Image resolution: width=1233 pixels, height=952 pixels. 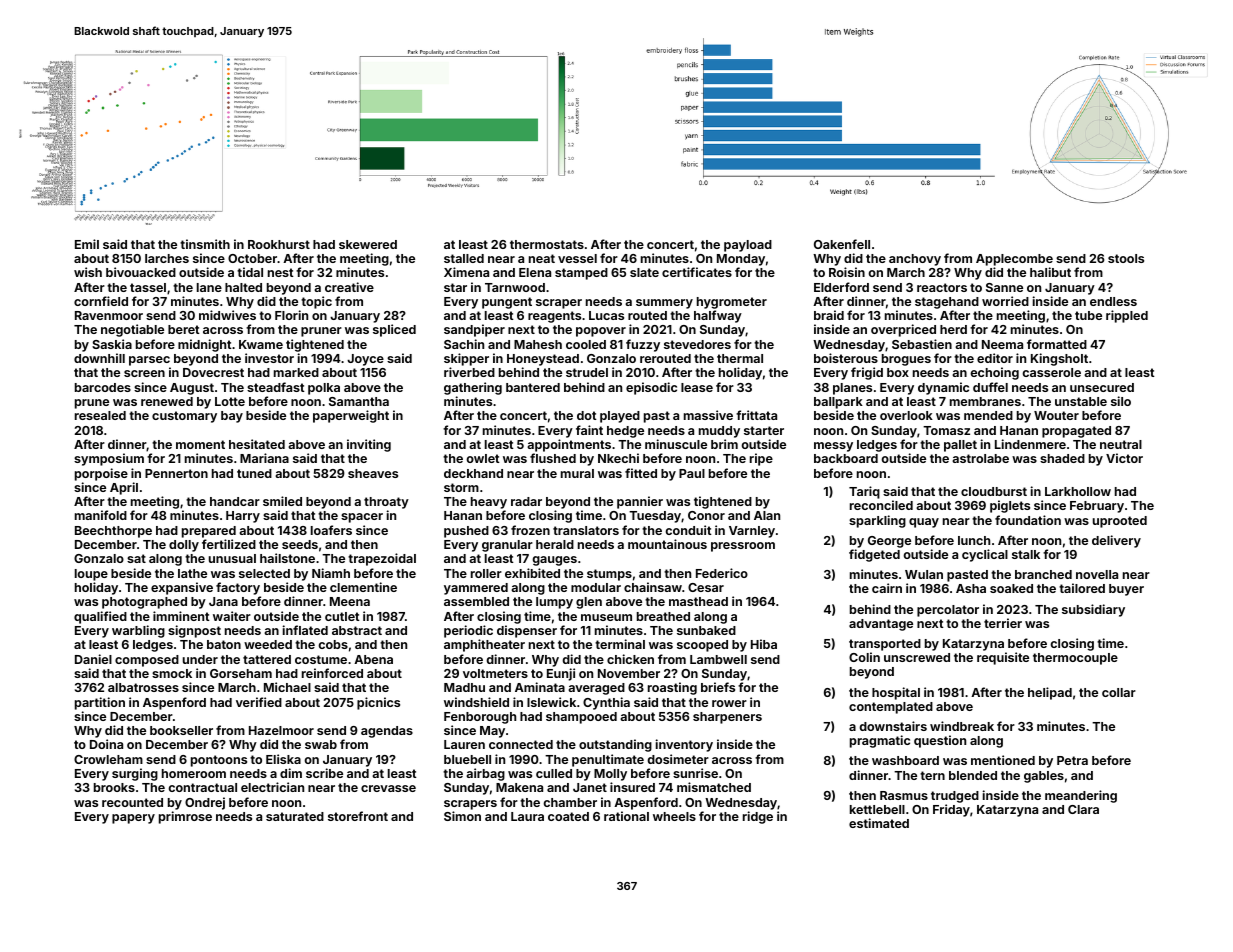 I want to click on barcodes, so click(x=103, y=387).
